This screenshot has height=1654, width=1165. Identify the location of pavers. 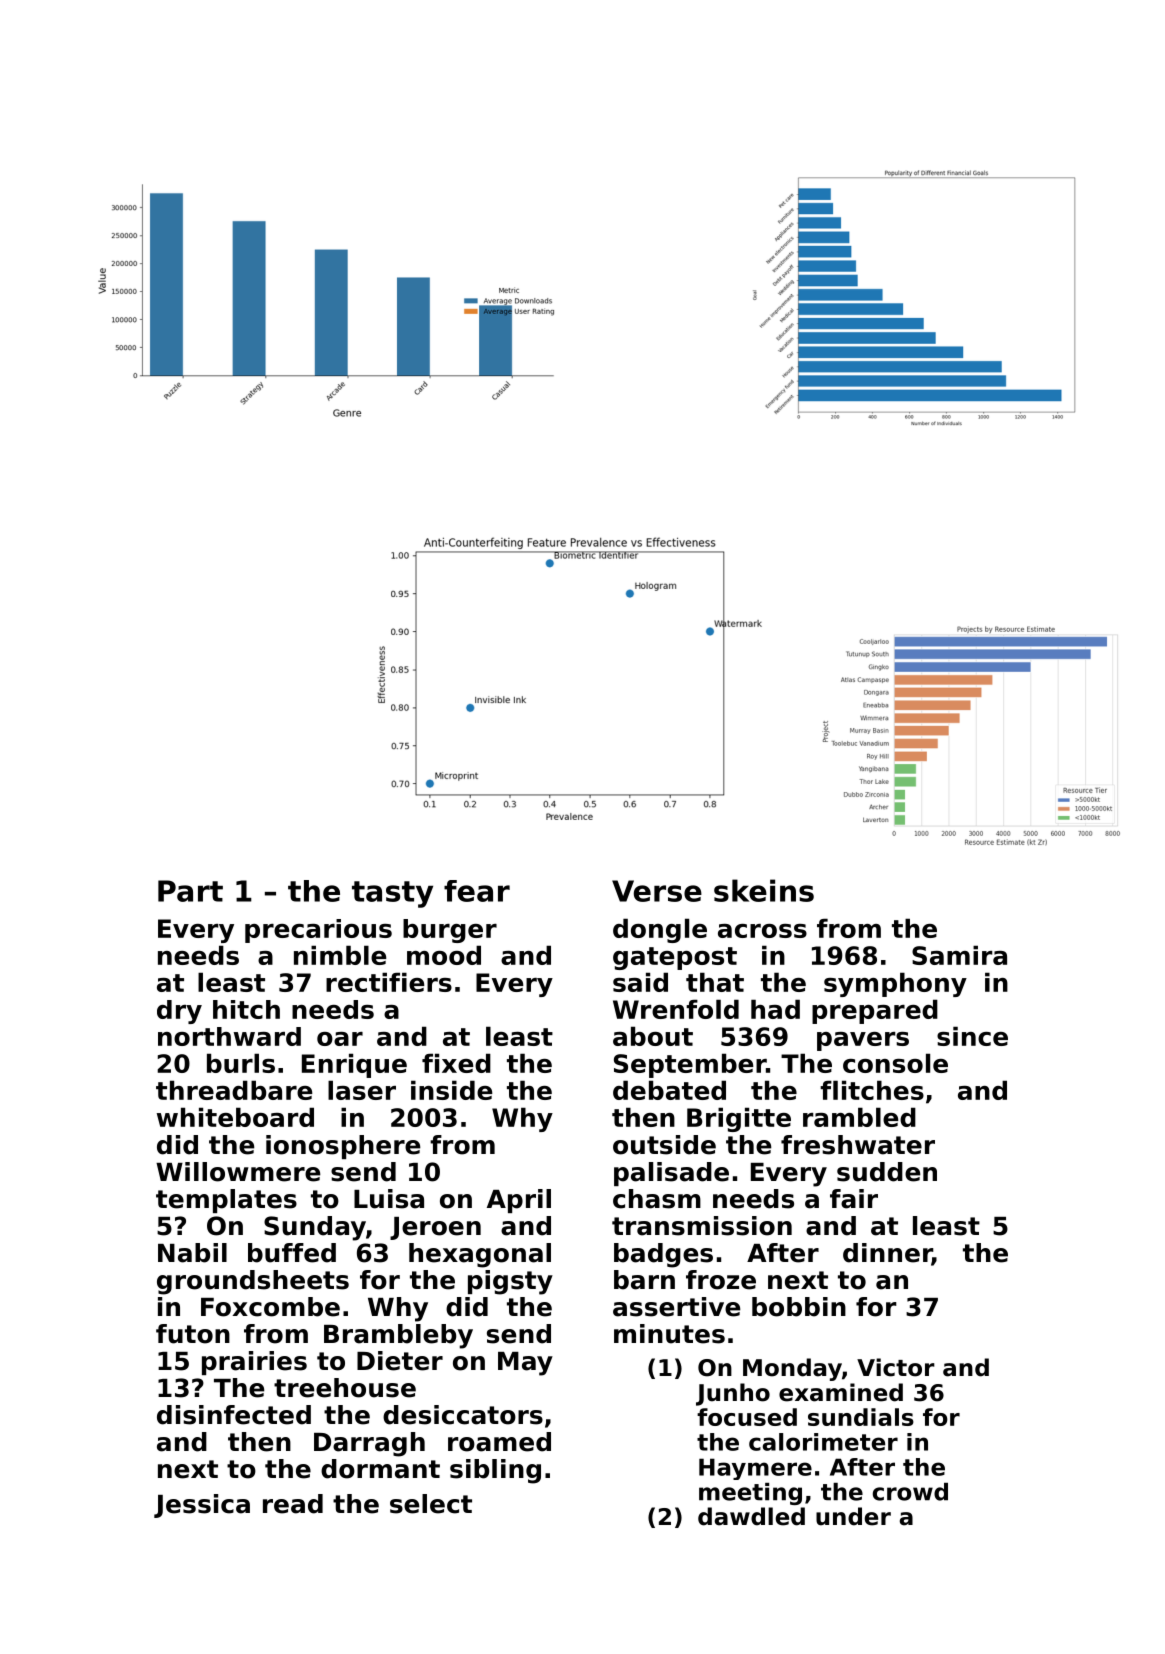
(863, 1041).
